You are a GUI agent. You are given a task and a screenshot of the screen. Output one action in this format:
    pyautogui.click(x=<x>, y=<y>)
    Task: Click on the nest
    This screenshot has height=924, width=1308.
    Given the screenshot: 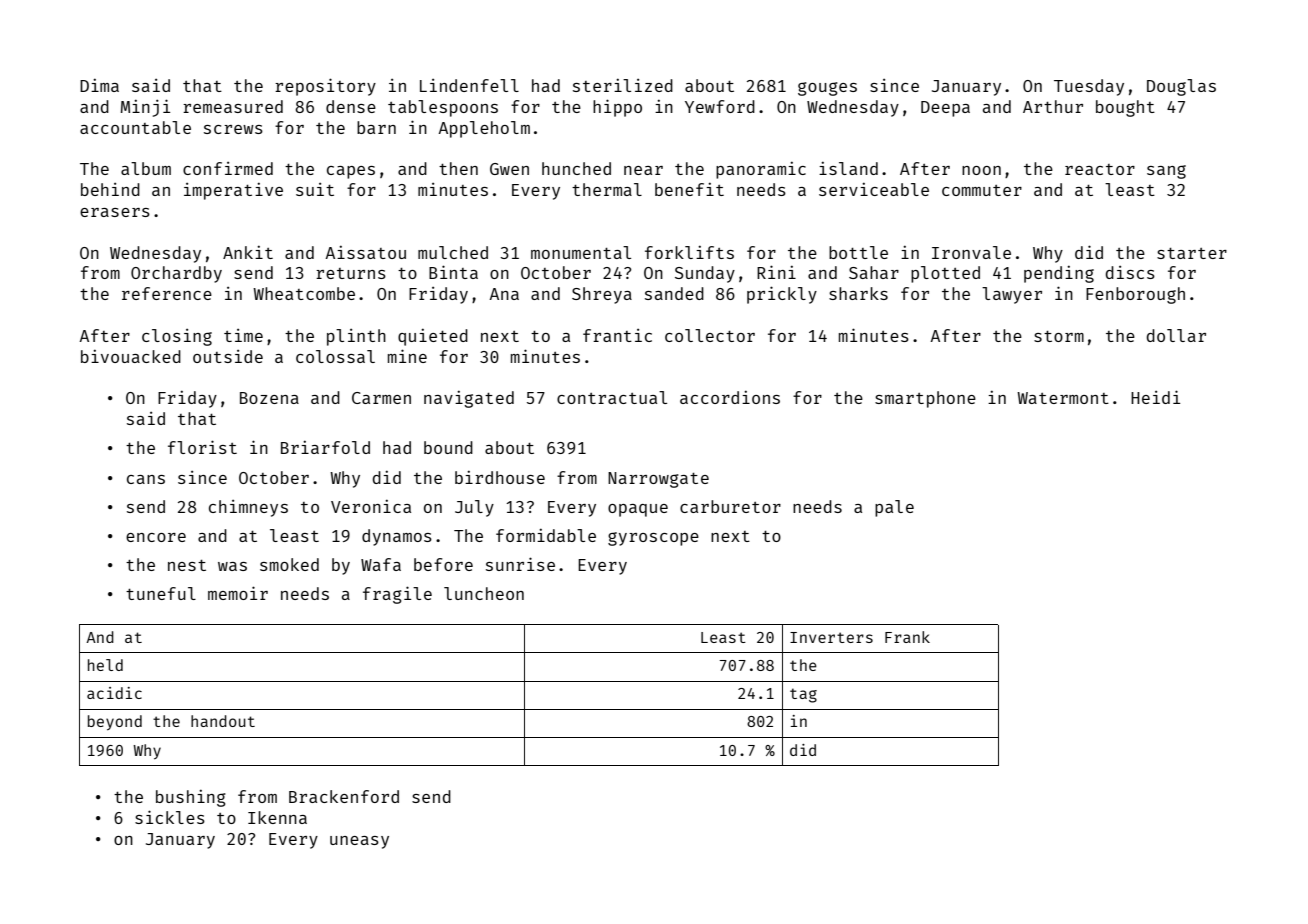 What is the action you would take?
    pyautogui.click(x=187, y=565)
